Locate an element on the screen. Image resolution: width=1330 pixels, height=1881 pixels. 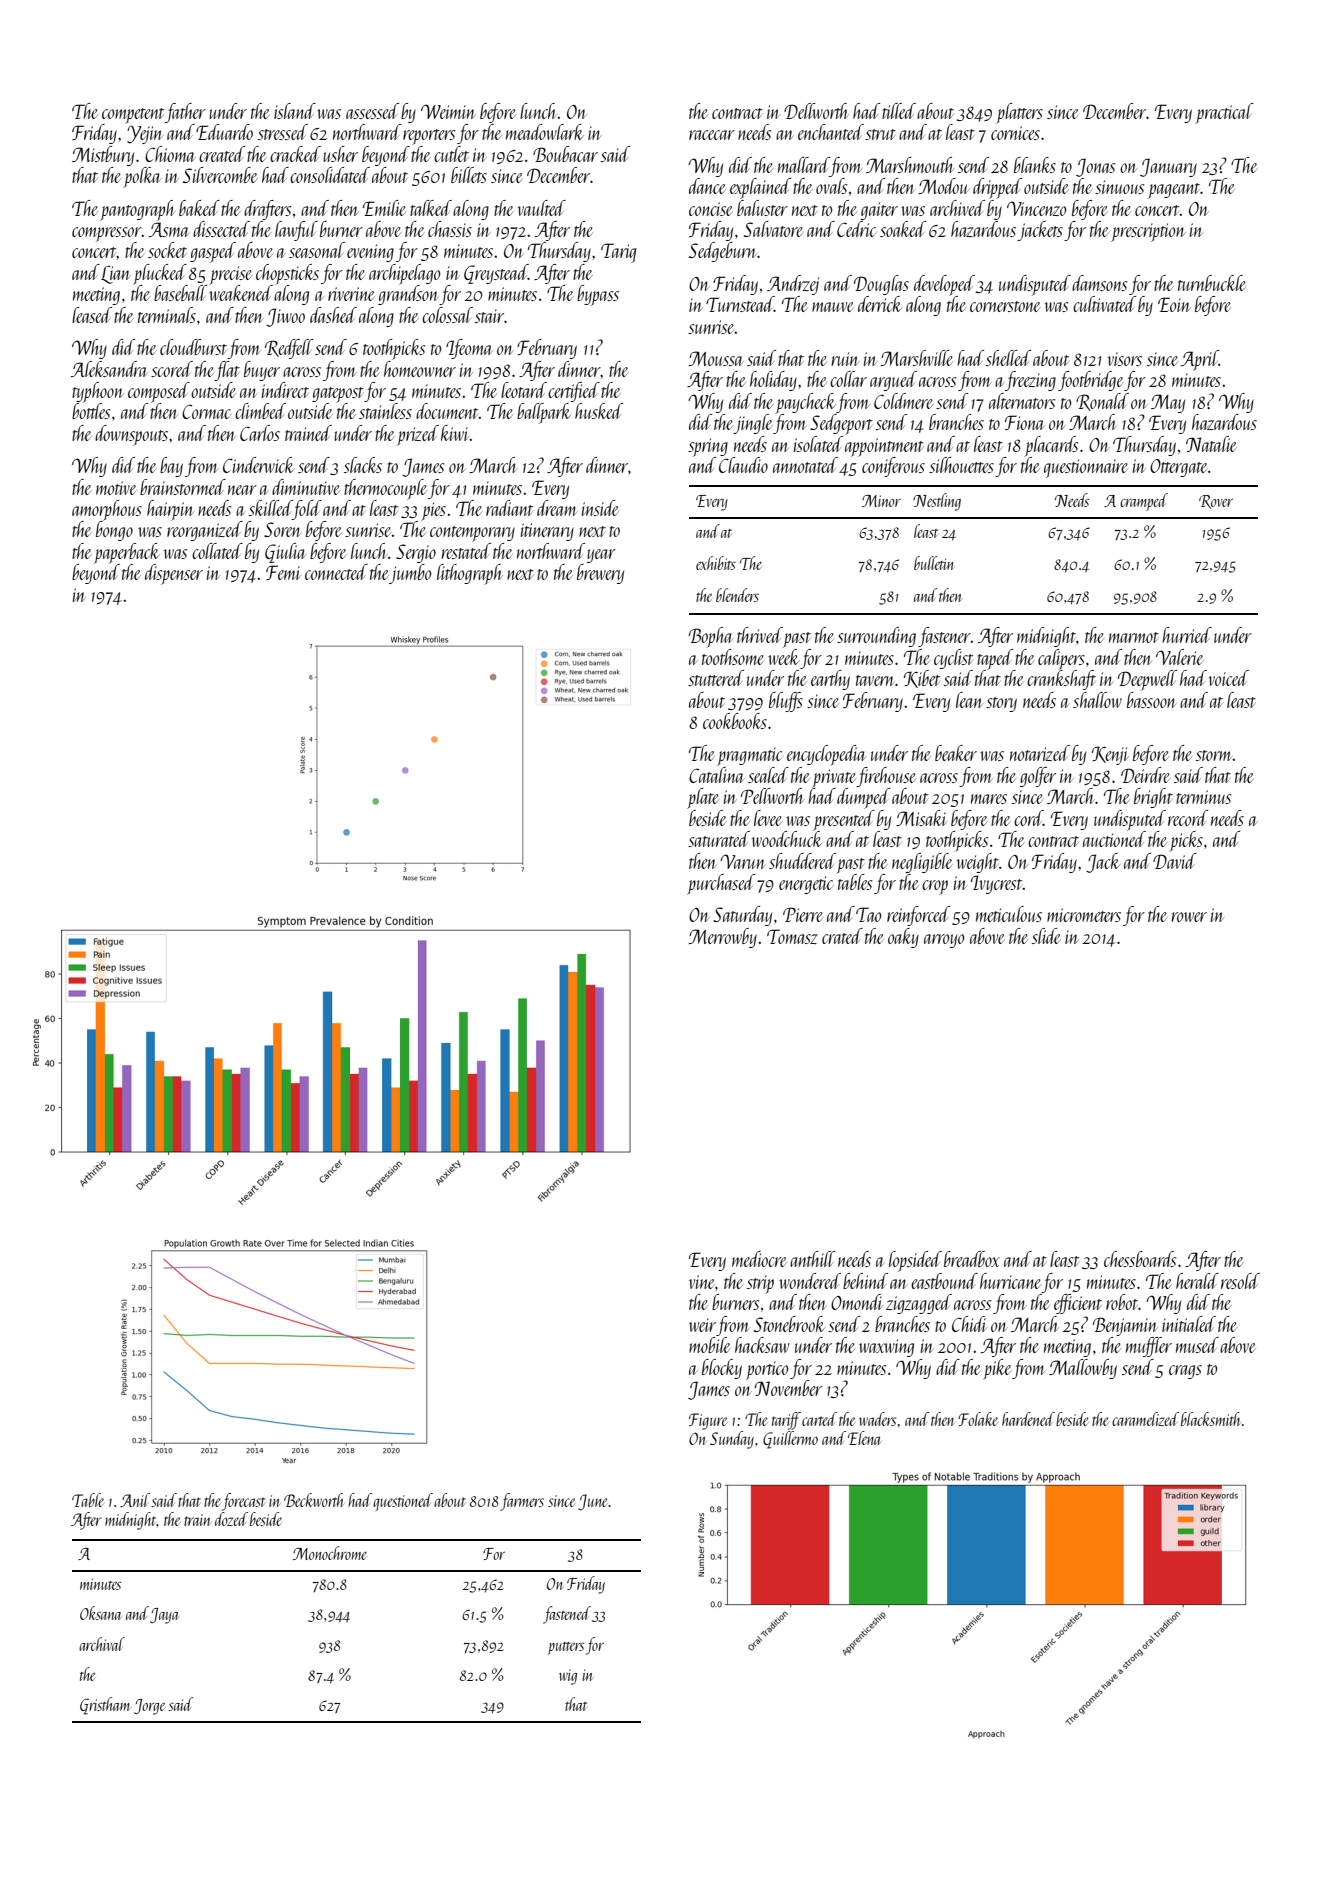
alternators is located at coordinates (1022, 401).
